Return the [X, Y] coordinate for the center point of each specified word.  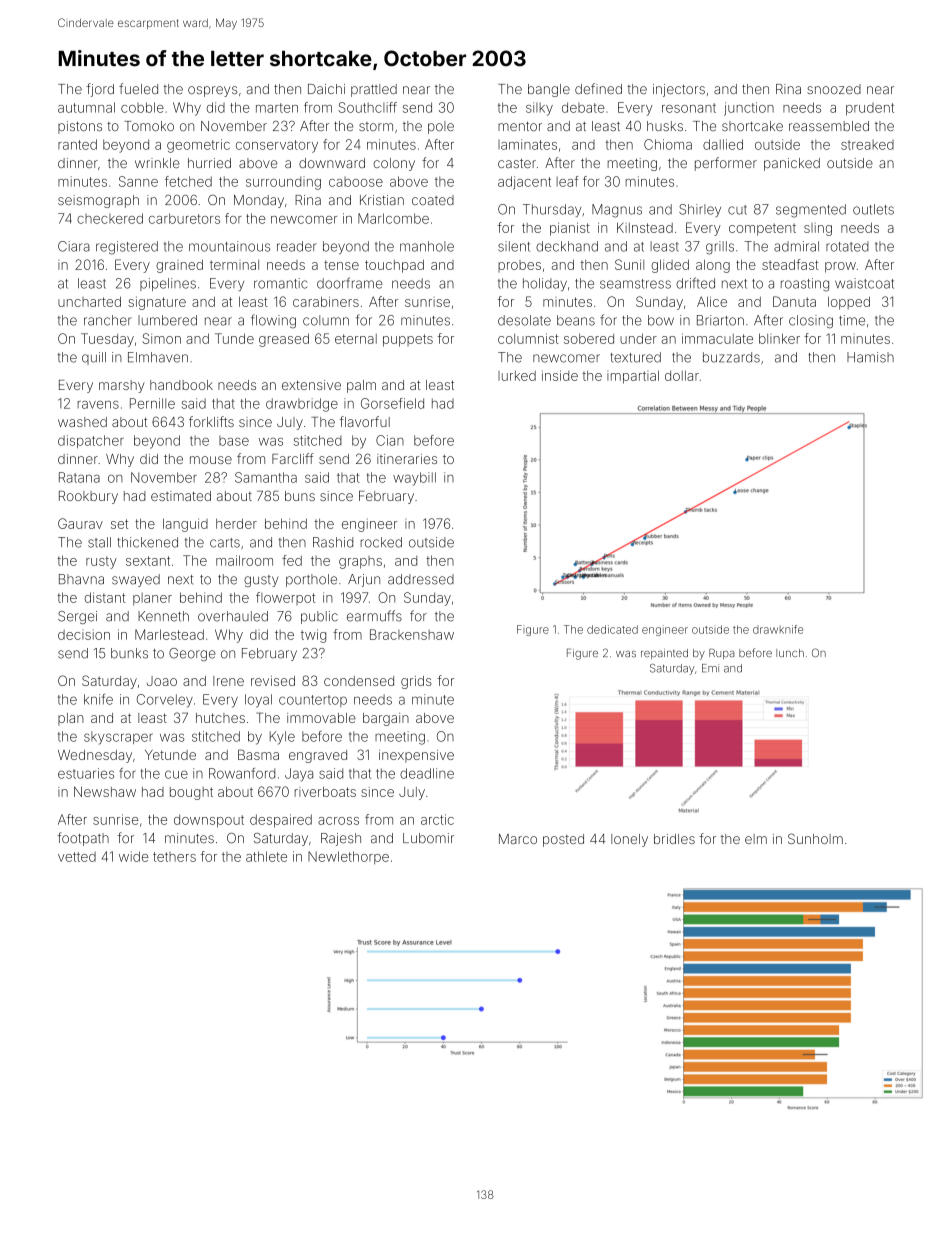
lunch [790, 653]
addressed [421, 579]
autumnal [86, 107]
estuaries [86, 773]
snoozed [834, 89]
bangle [549, 90]
